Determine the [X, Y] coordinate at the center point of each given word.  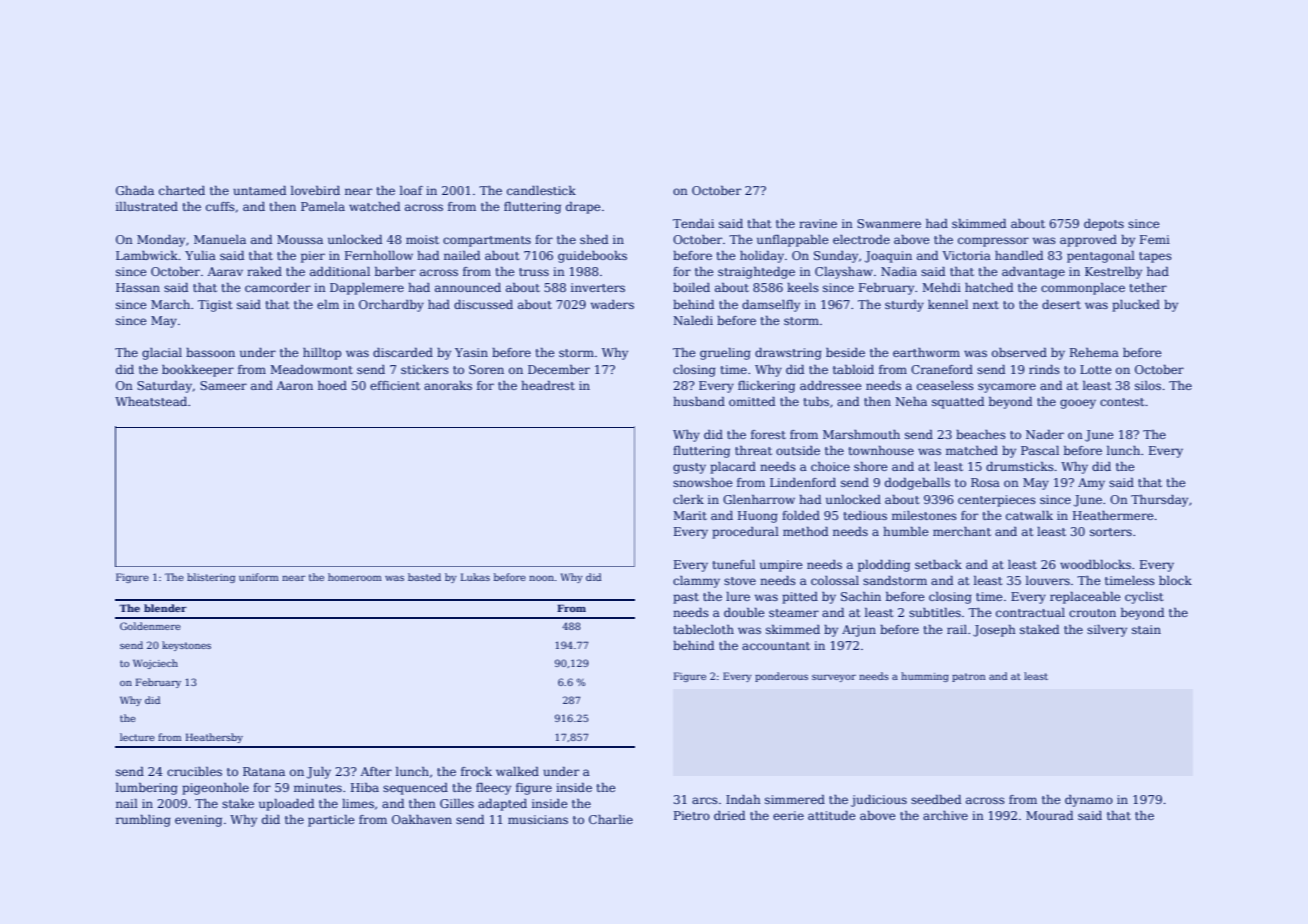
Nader [1045, 434]
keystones [186, 646]
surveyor [834, 678]
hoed [332, 385]
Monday [161, 241]
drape [583, 208]
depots [1104, 225]
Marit [690, 515]
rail [957, 629]
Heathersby [214, 738]
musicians [538, 819]
